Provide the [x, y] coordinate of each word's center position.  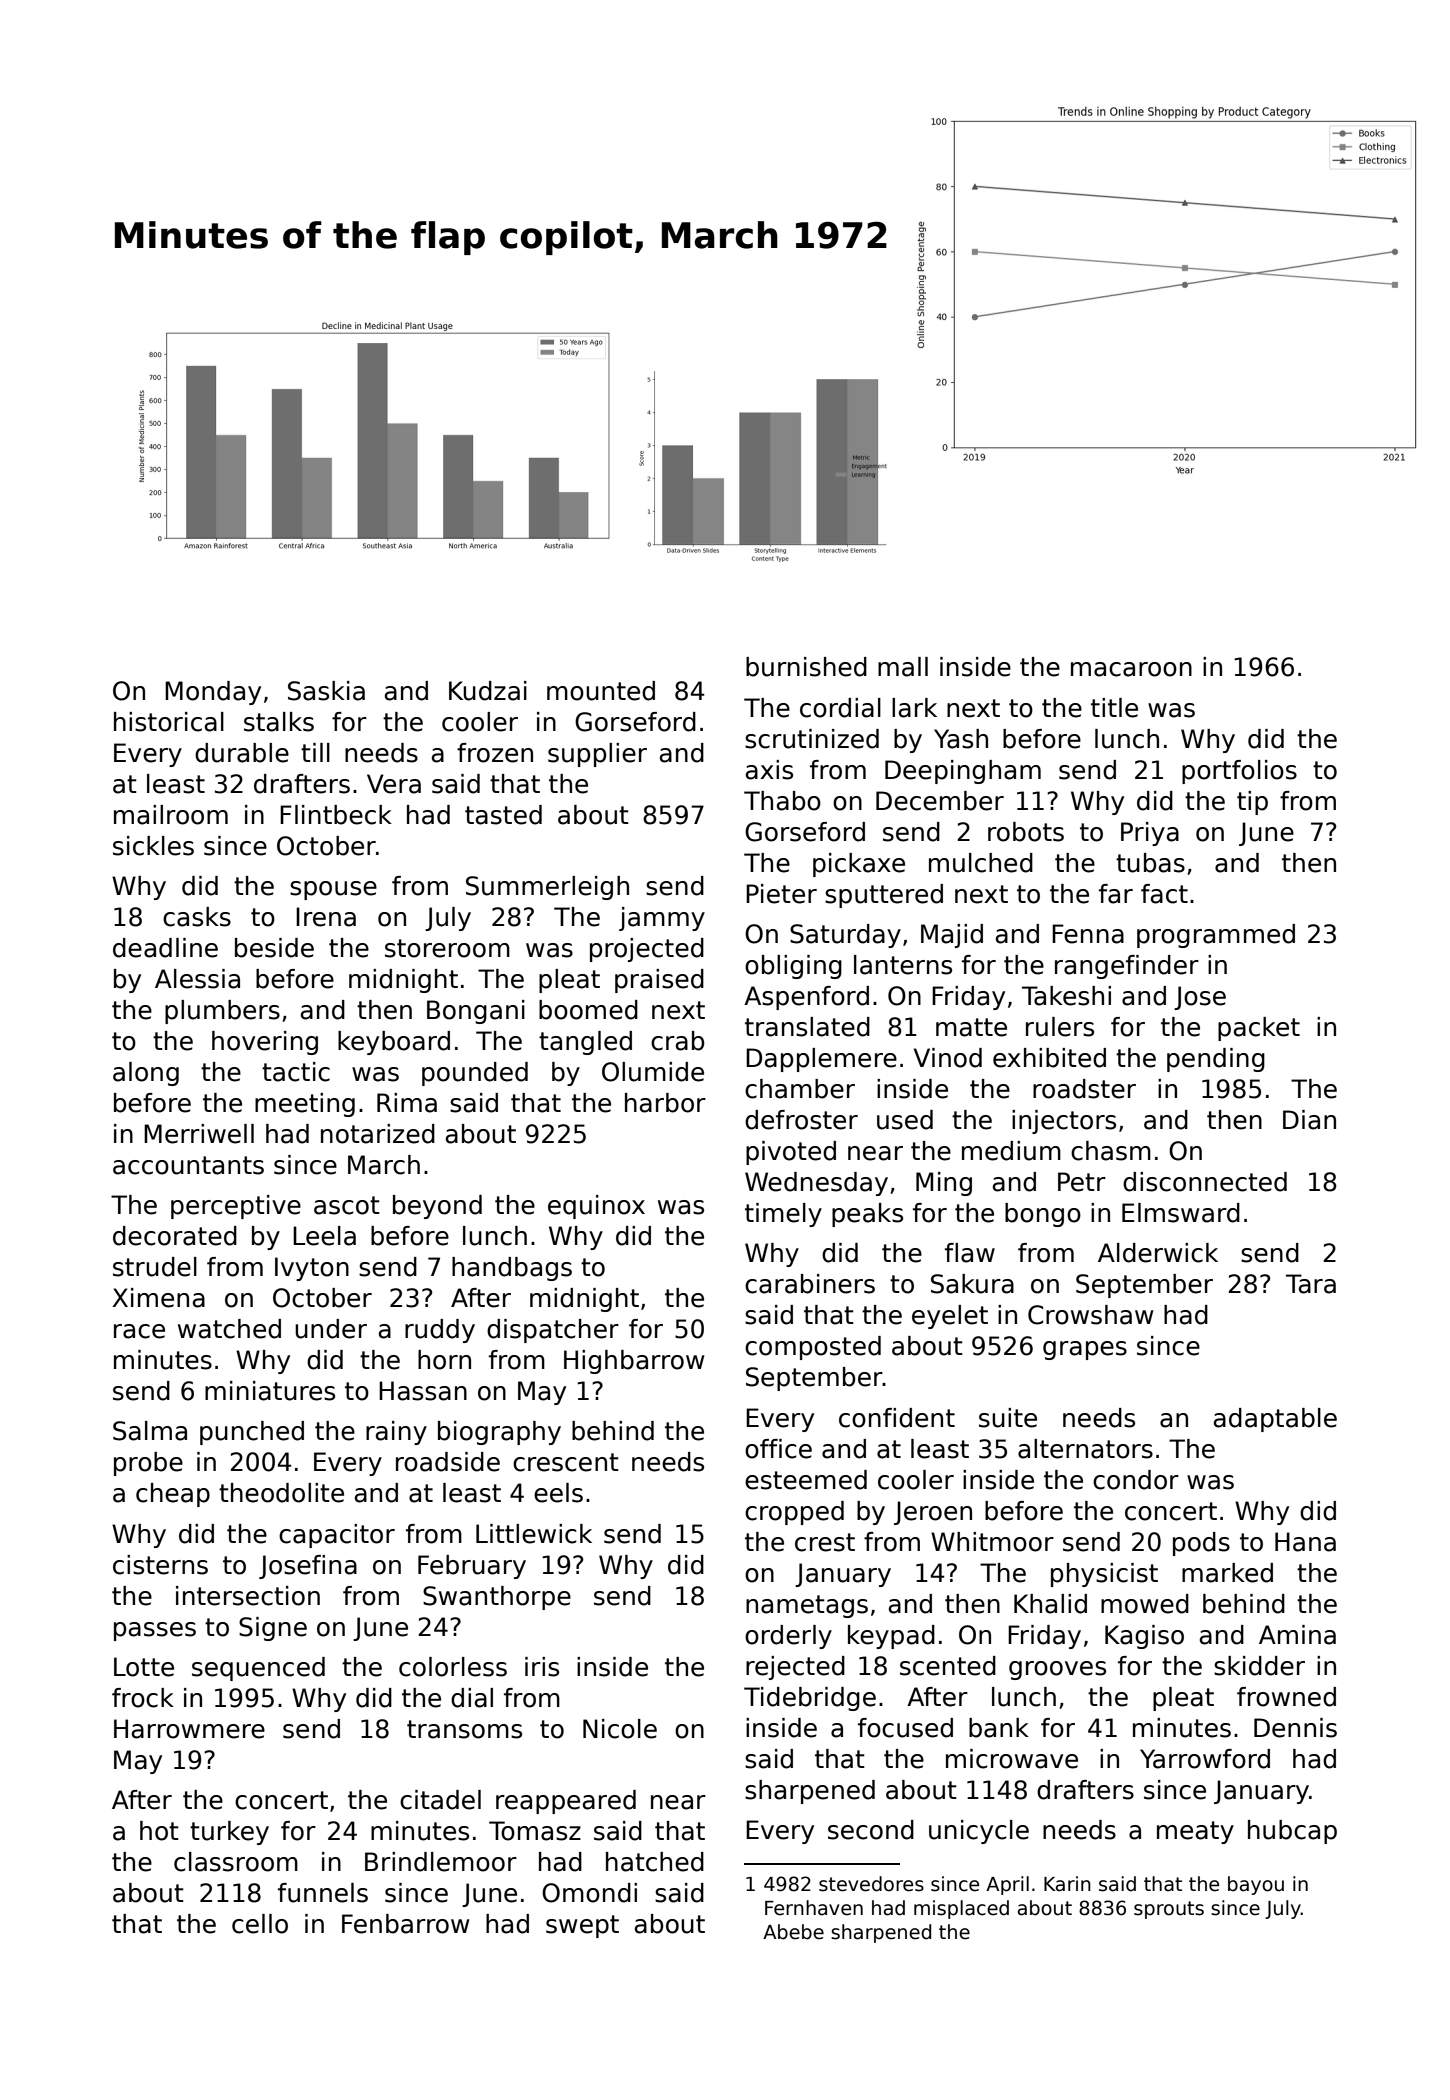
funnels [323, 1893]
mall [903, 667]
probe [148, 1464]
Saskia [326, 691]
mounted [601, 691]
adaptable [1275, 1420]
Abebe [793, 1932]
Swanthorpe [497, 1598]
